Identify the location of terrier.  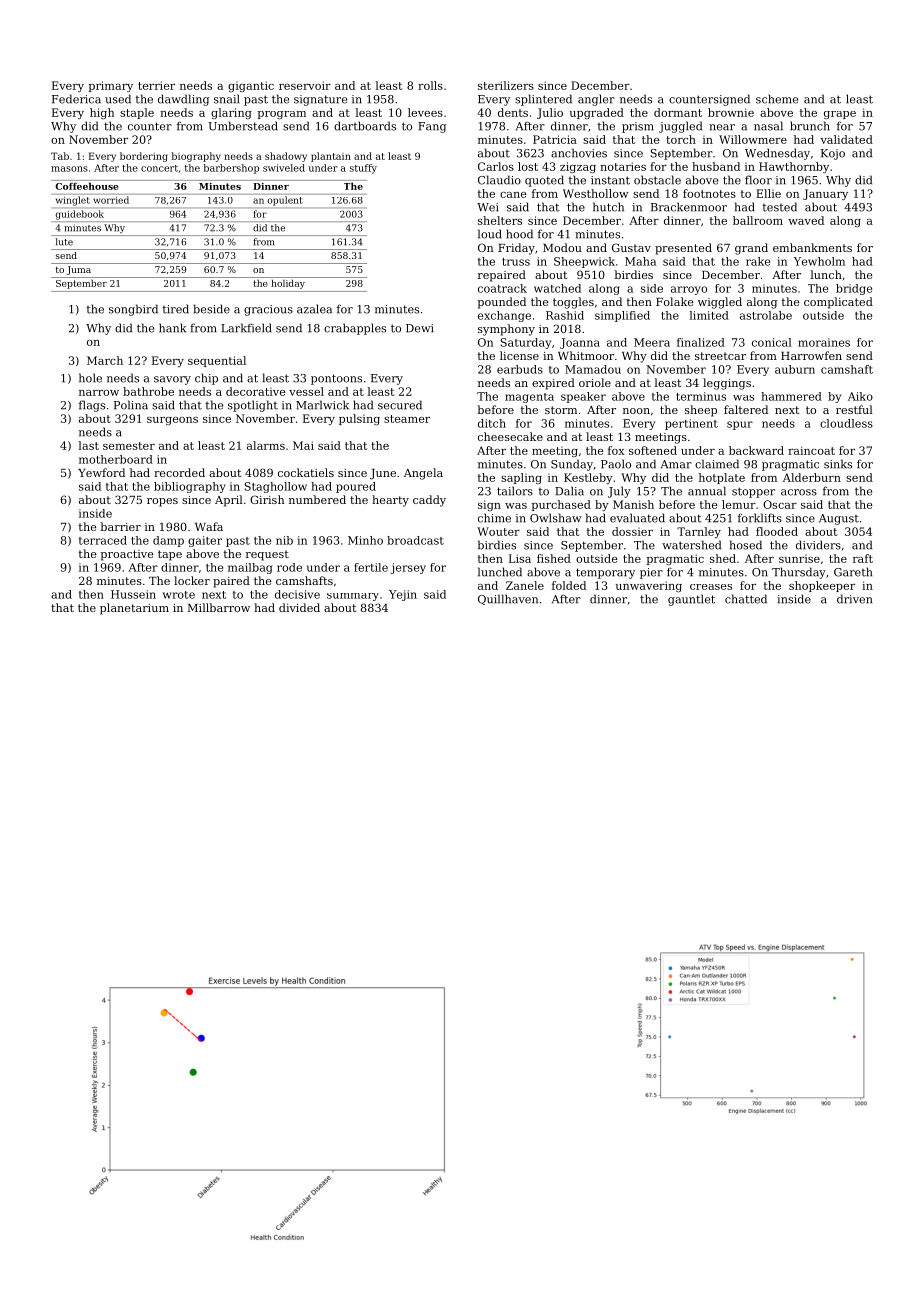
(156, 85).
